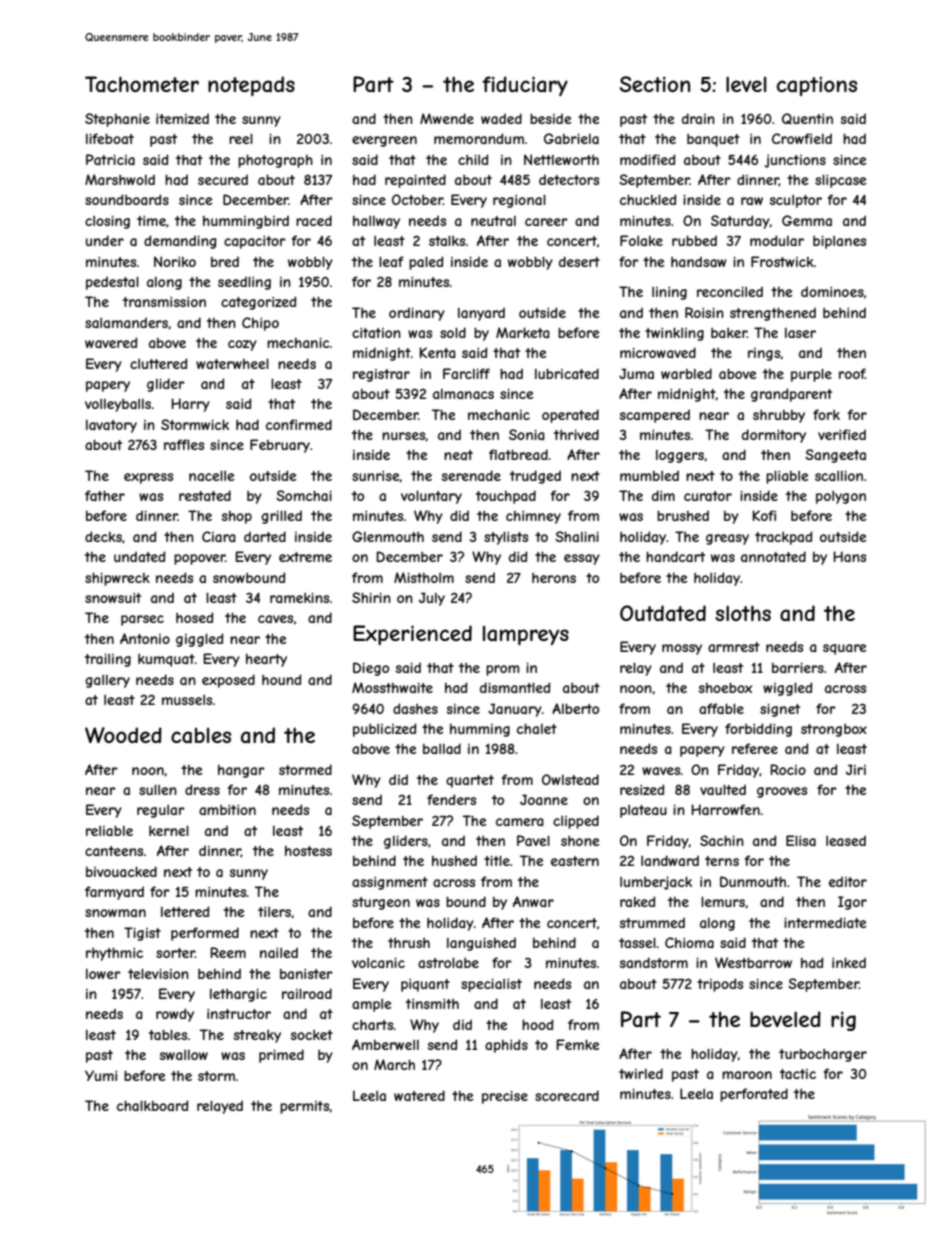  What do you see at coordinates (212, 475) in the screenshot?
I see `nacelle` at bounding box center [212, 475].
